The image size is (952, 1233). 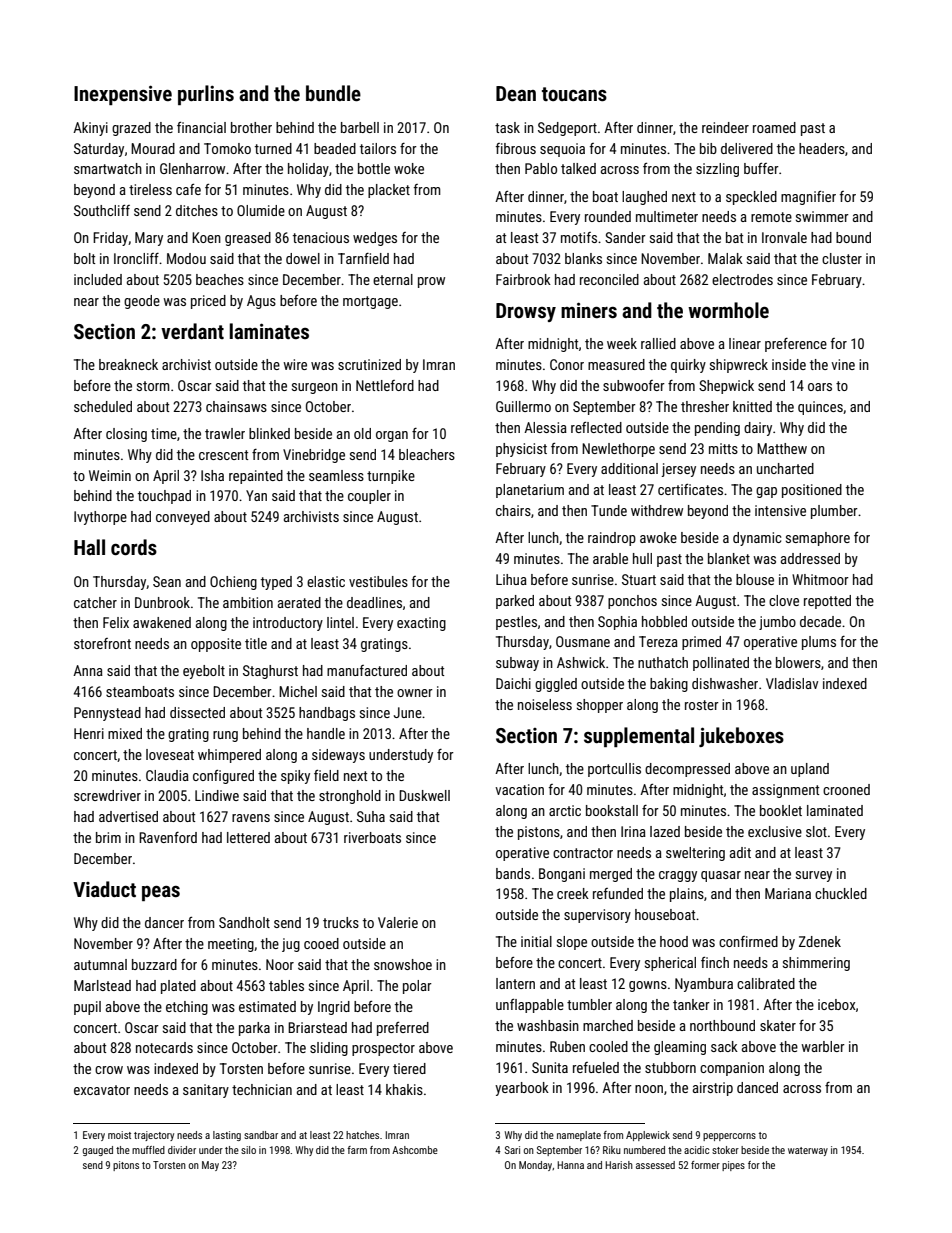 What do you see at coordinates (612, 810) in the page?
I see `bookstall` at bounding box center [612, 810].
